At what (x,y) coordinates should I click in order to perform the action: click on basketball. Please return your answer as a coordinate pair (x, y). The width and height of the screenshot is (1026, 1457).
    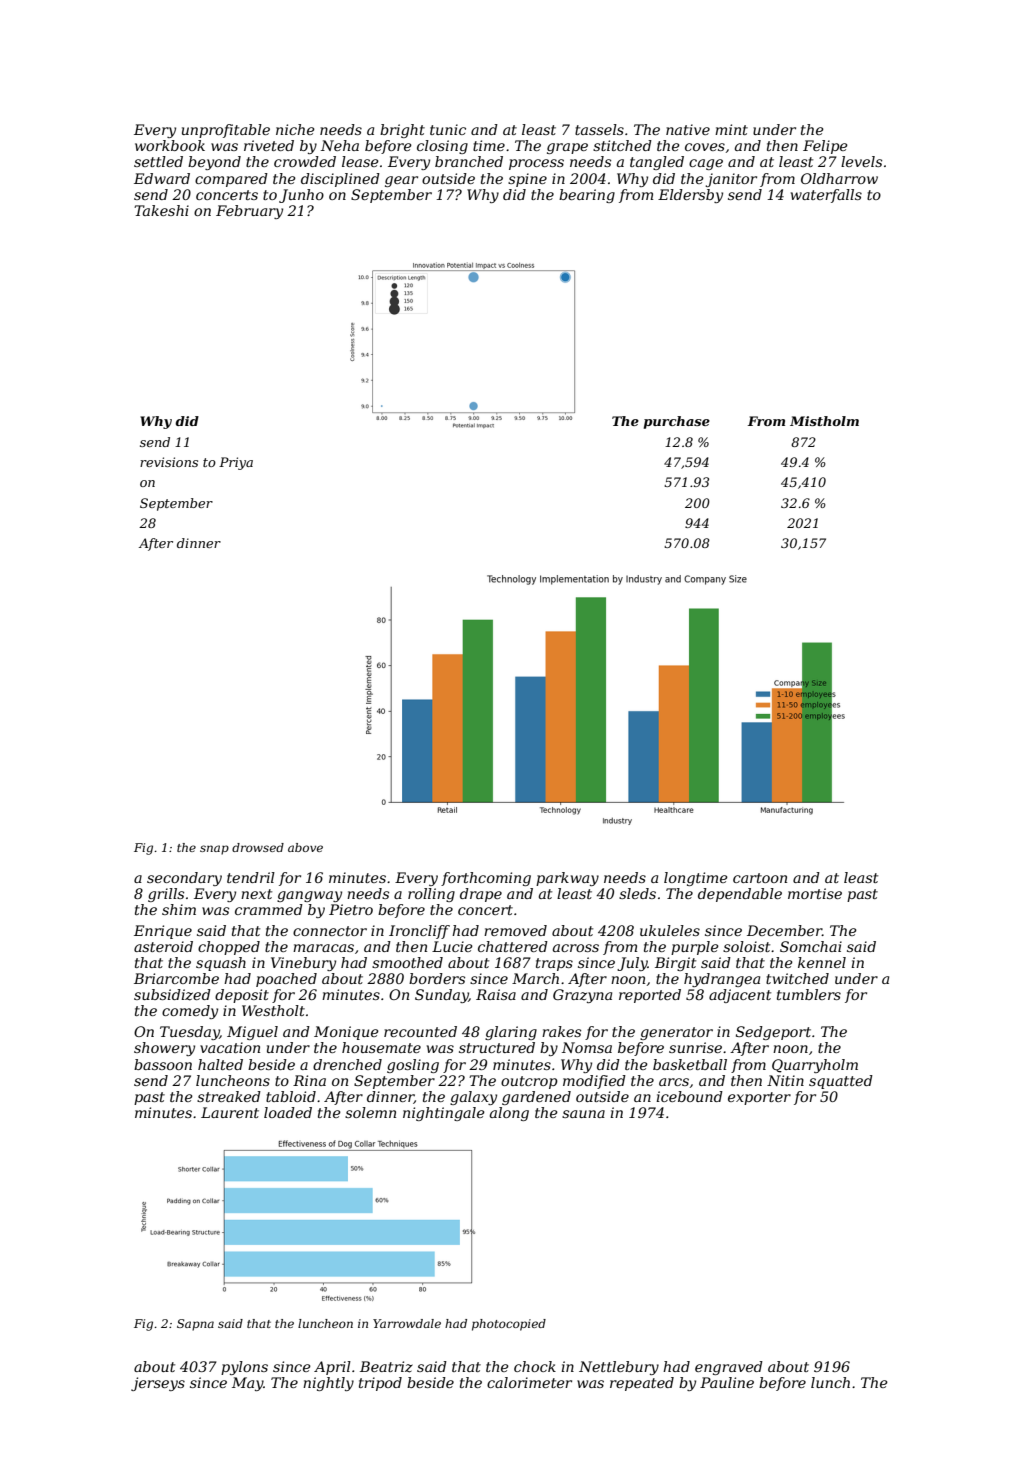
    Looking at the image, I should click on (690, 1064).
